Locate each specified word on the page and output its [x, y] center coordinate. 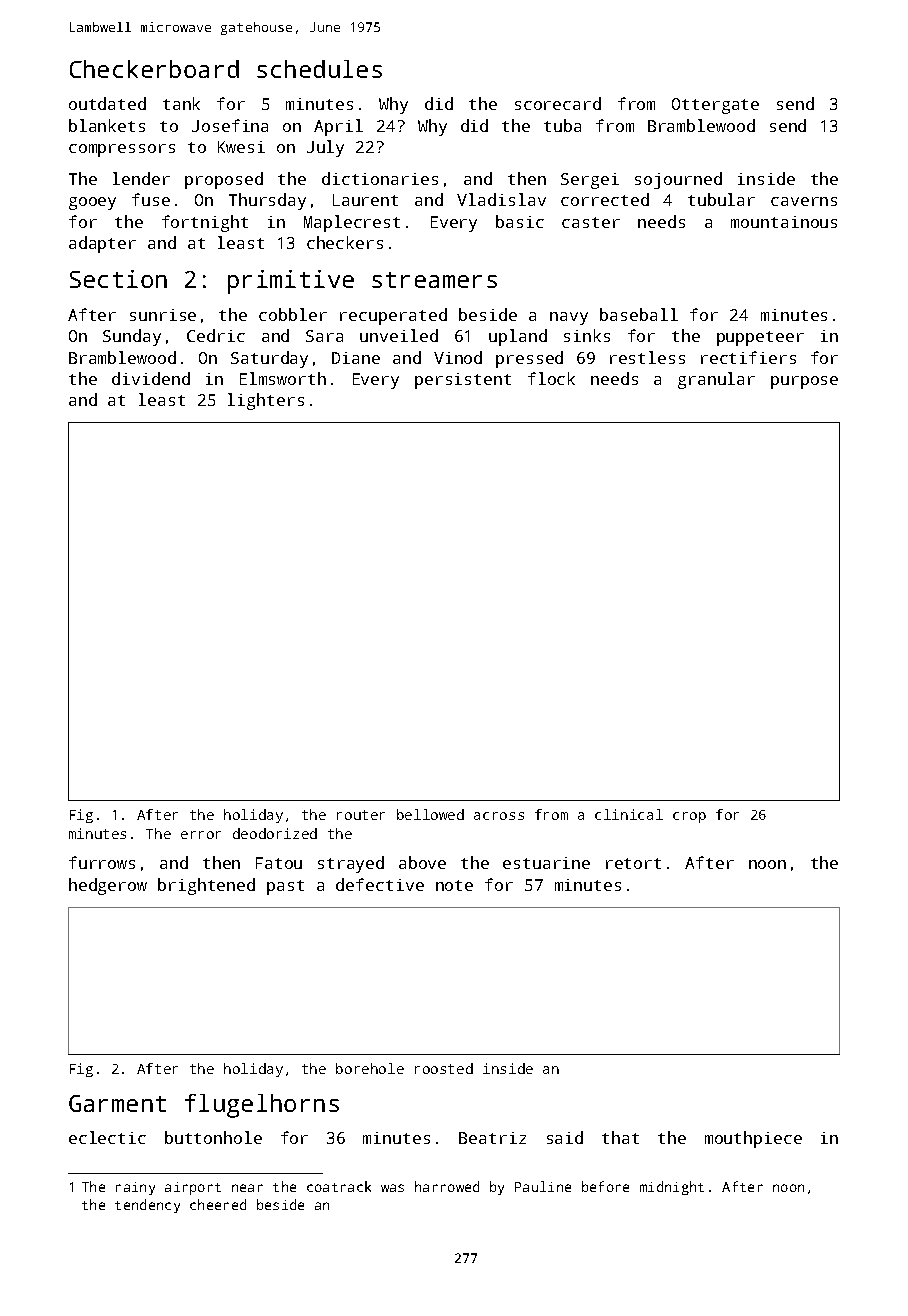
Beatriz [492, 1138]
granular [716, 380]
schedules [319, 69]
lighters [266, 401]
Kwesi [241, 147]
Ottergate [715, 106]
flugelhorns [262, 1106]
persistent [463, 381]
